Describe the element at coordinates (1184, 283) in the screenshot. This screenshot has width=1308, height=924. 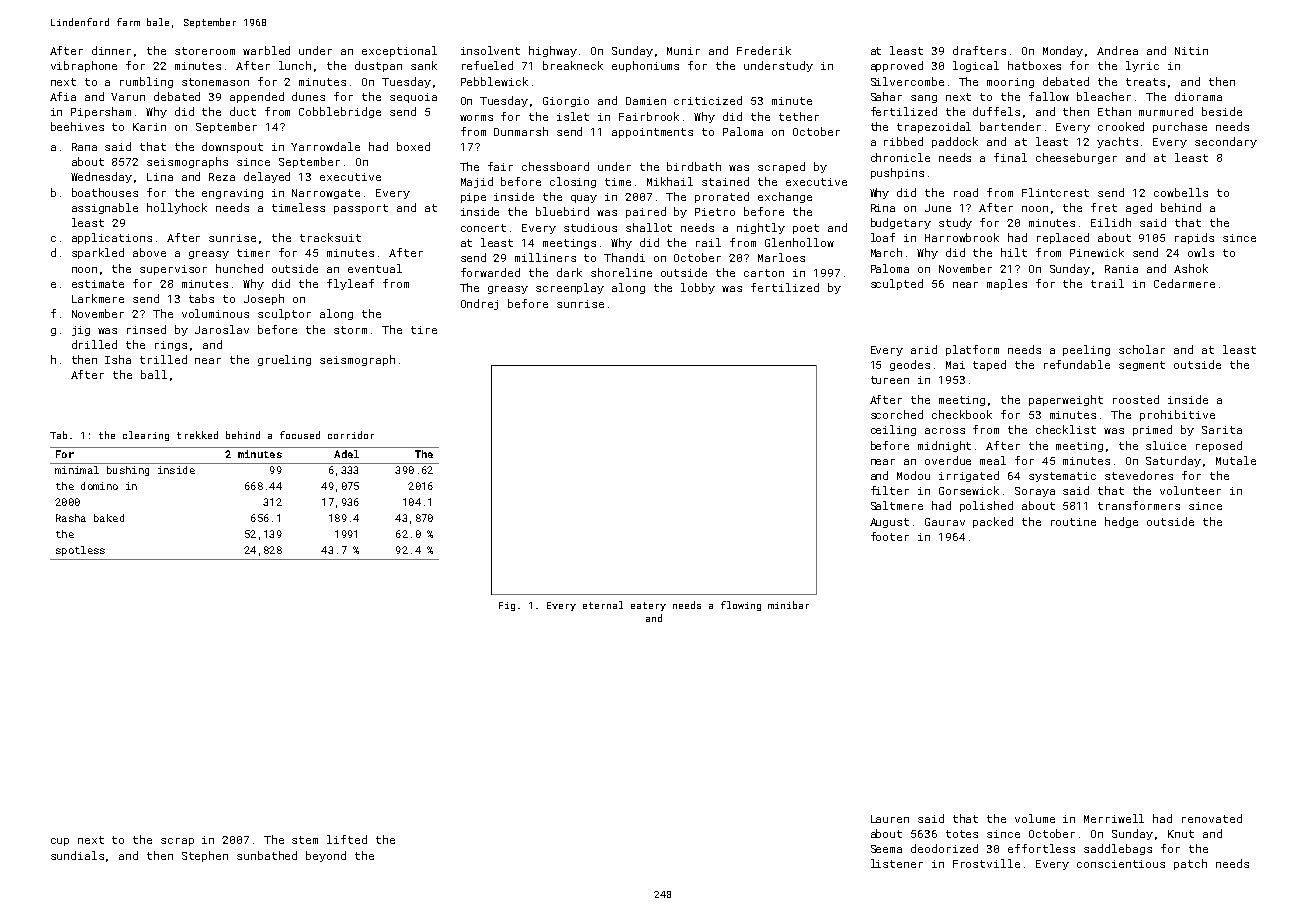
I see `Cedarmere` at that location.
